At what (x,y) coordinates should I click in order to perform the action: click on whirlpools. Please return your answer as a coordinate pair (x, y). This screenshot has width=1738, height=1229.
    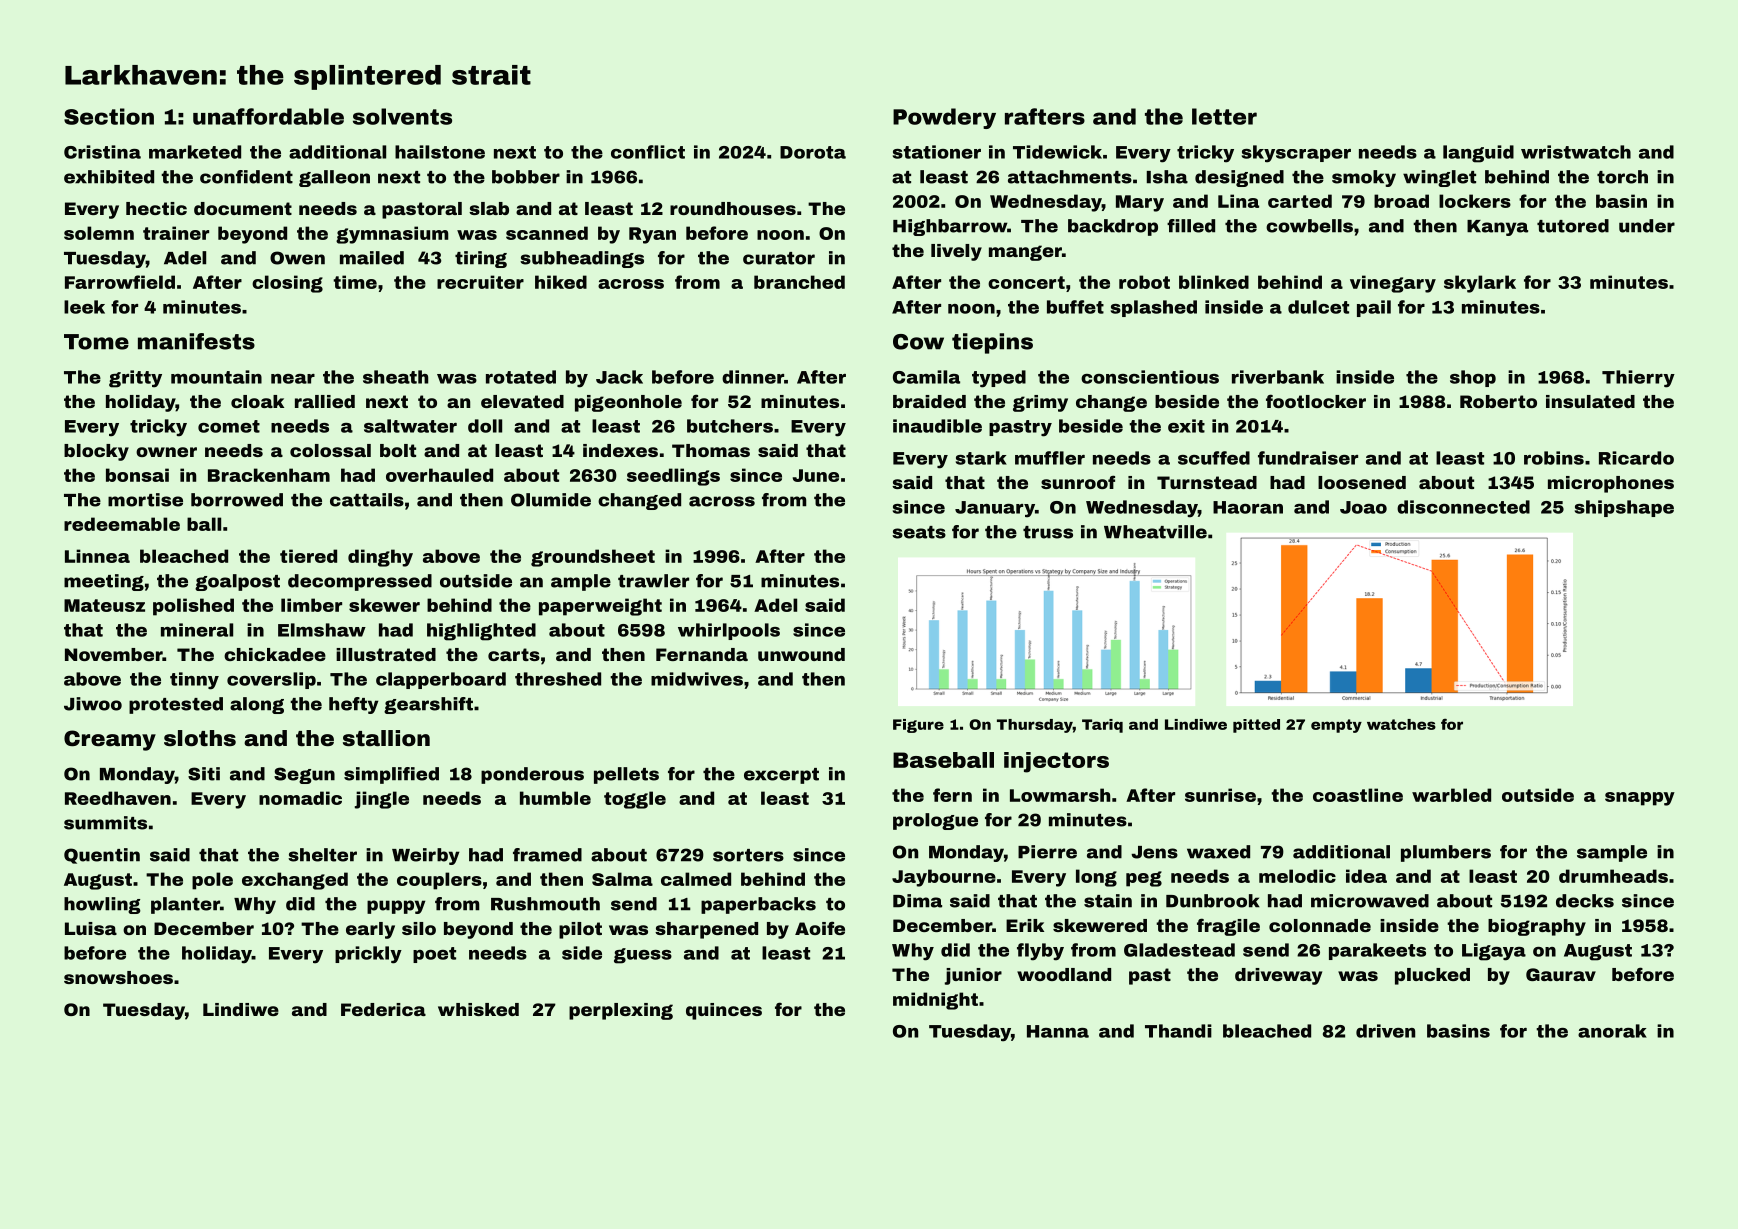
    Looking at the image, I should click on (729, 631).
